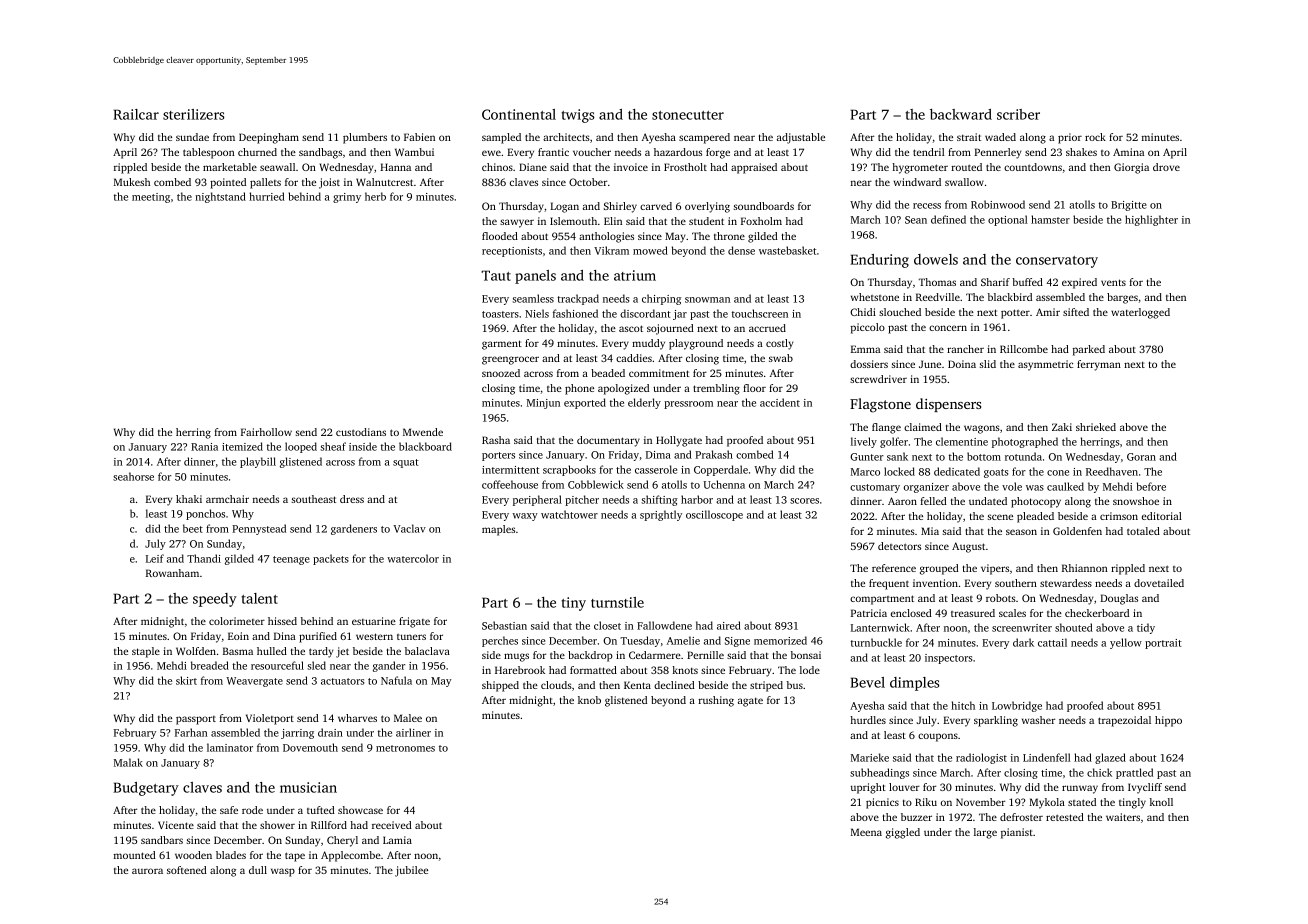 The width and height of the screenshot is (1308, 924). Describe the element at coordinates (496, 275) in the screenshot. I see `Taut` at that location.
